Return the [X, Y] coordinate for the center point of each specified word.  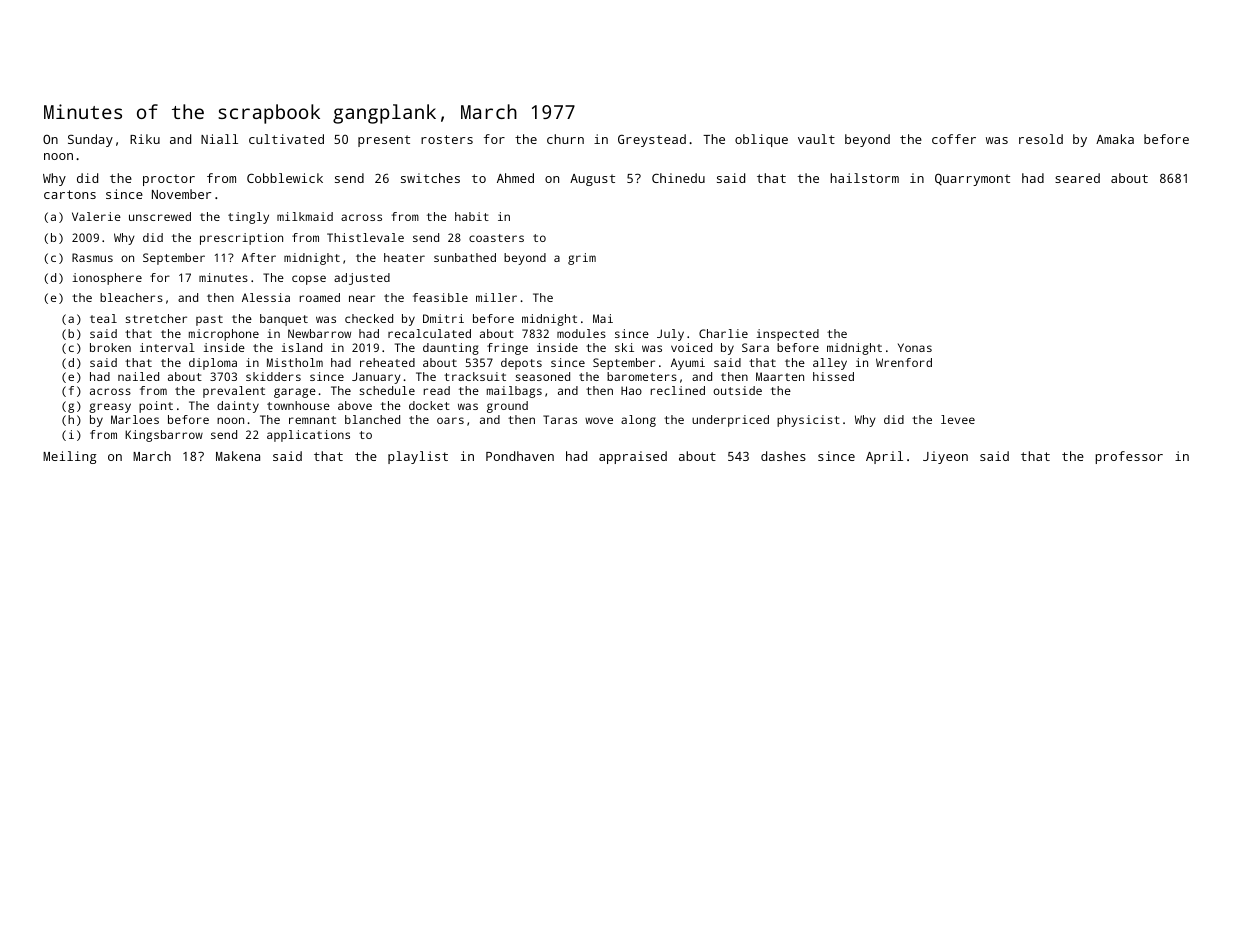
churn [565, 139]
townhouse [298, 405]
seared [1077, 178]
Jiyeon [945, 457]
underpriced [730, 421]
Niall [219, 139]
